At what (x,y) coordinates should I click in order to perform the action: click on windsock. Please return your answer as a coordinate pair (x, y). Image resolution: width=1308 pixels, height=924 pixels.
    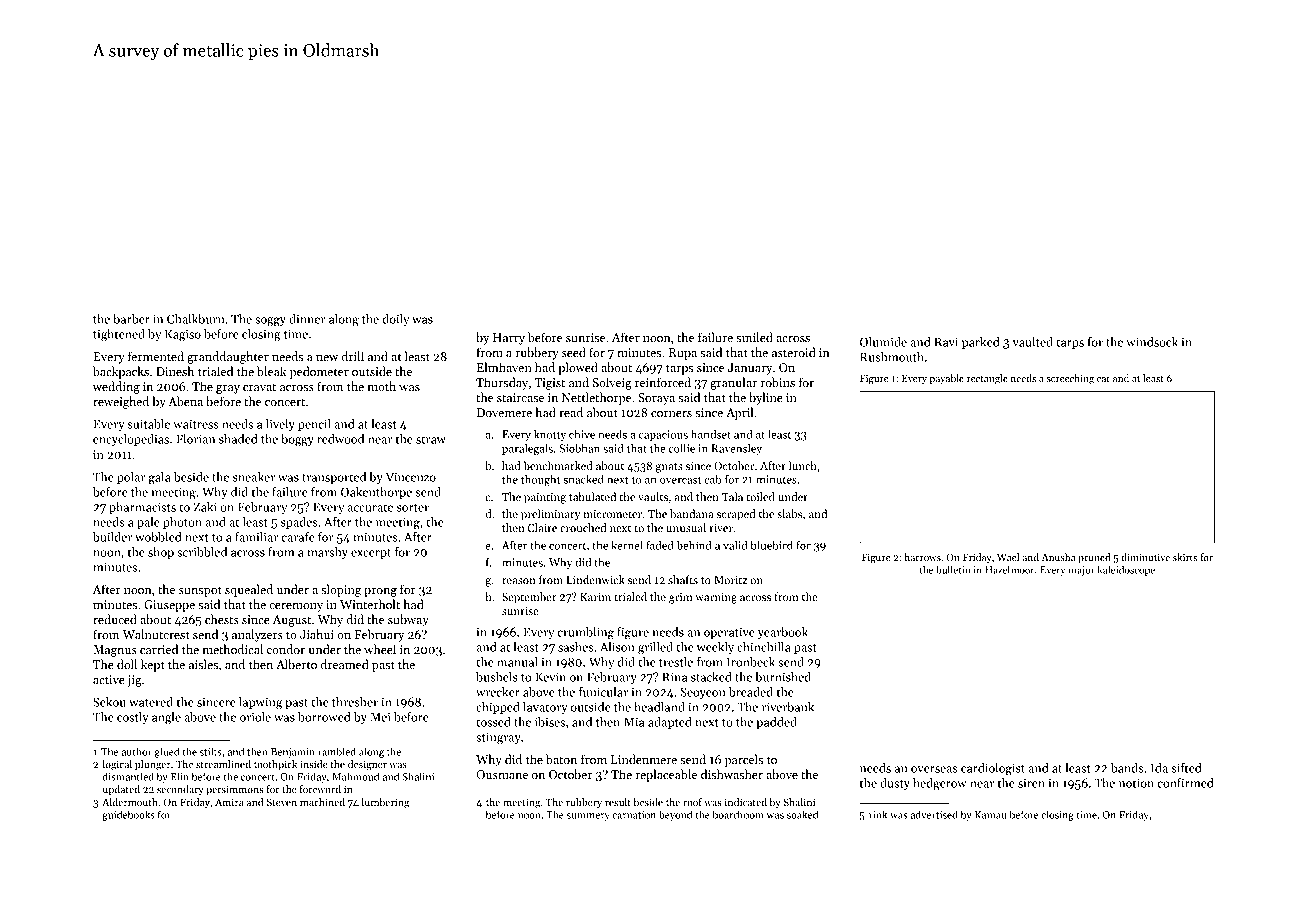
    Looking at the image, I should click on (1152, 342).
